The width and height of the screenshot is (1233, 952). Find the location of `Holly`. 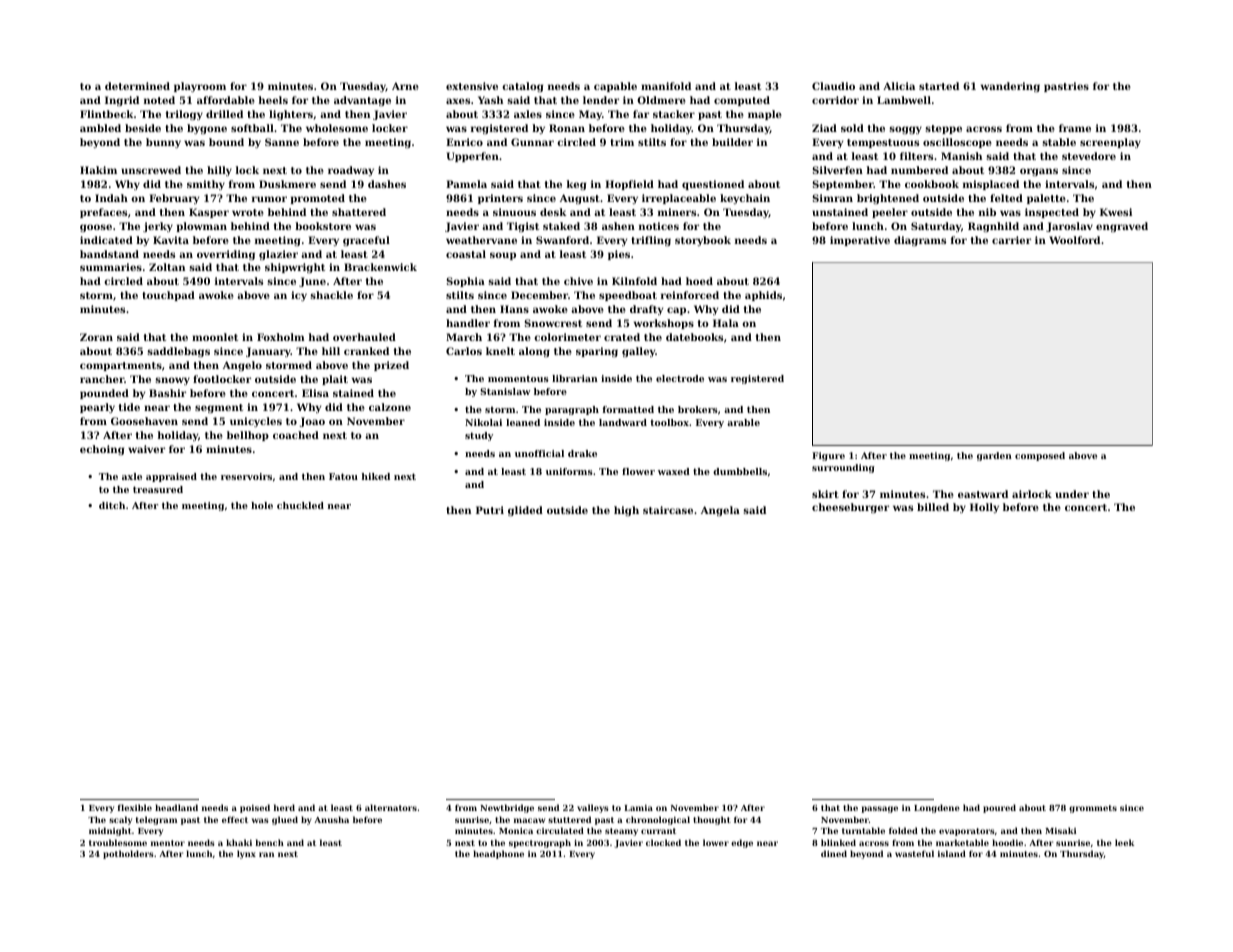

Holly is located at coordinates (984, 508).
